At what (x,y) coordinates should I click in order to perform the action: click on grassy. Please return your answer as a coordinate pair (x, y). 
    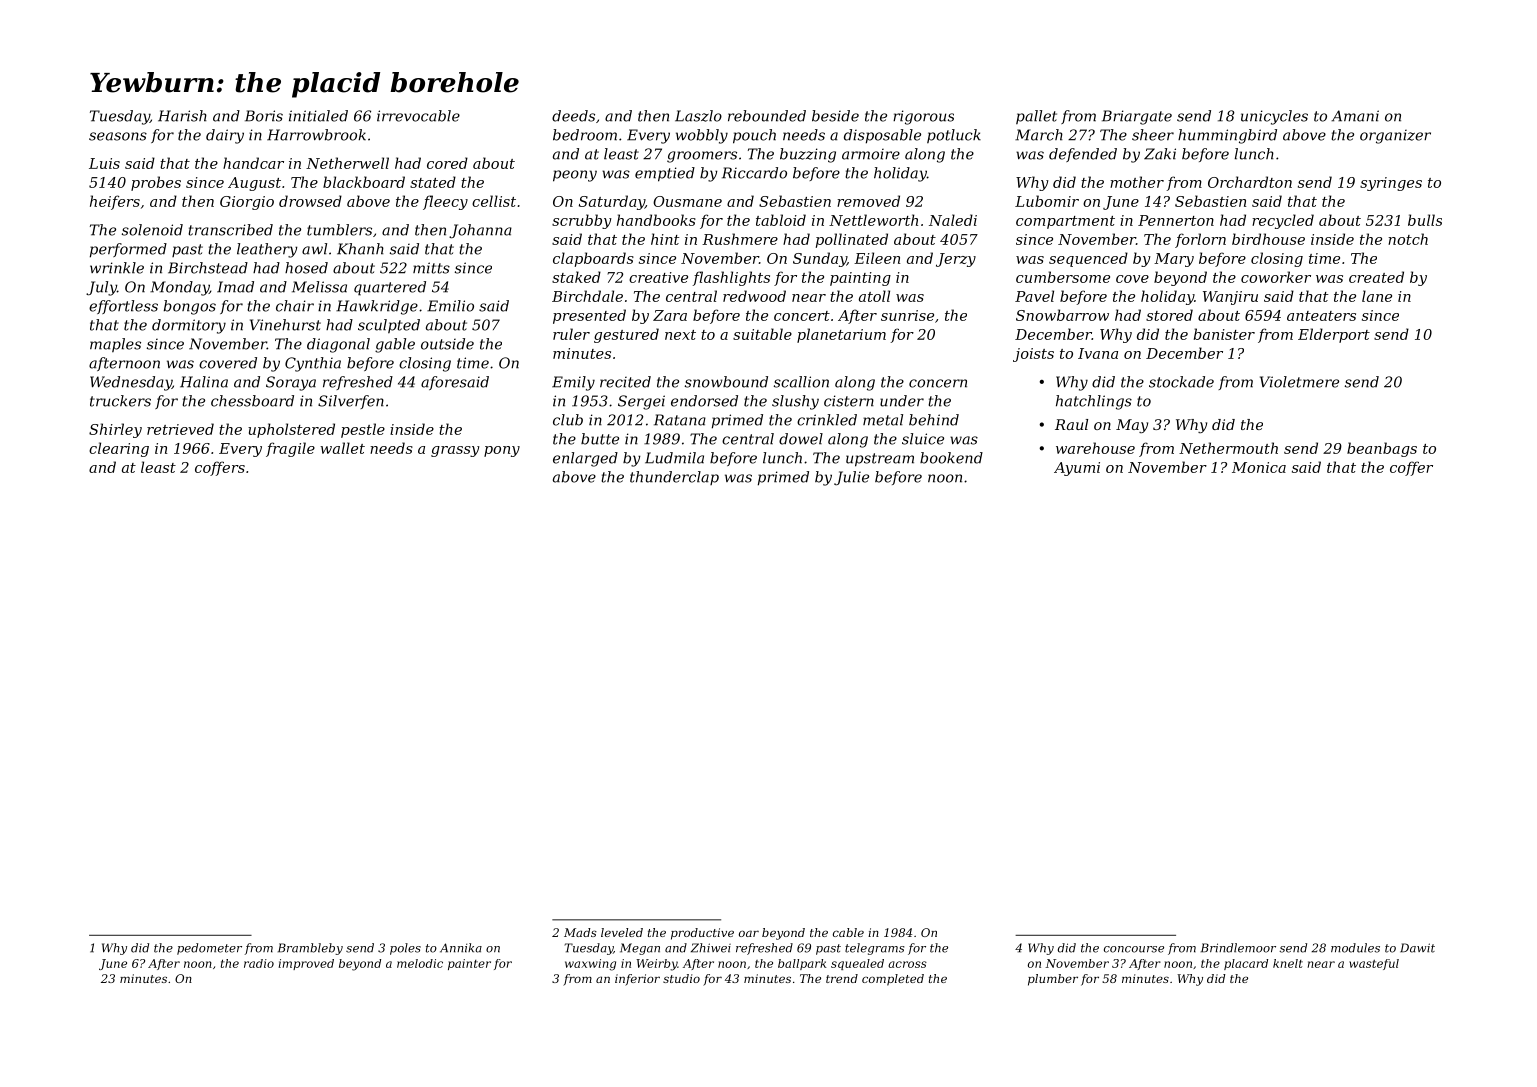
    Looking at the image, I should click on (455, 451).
